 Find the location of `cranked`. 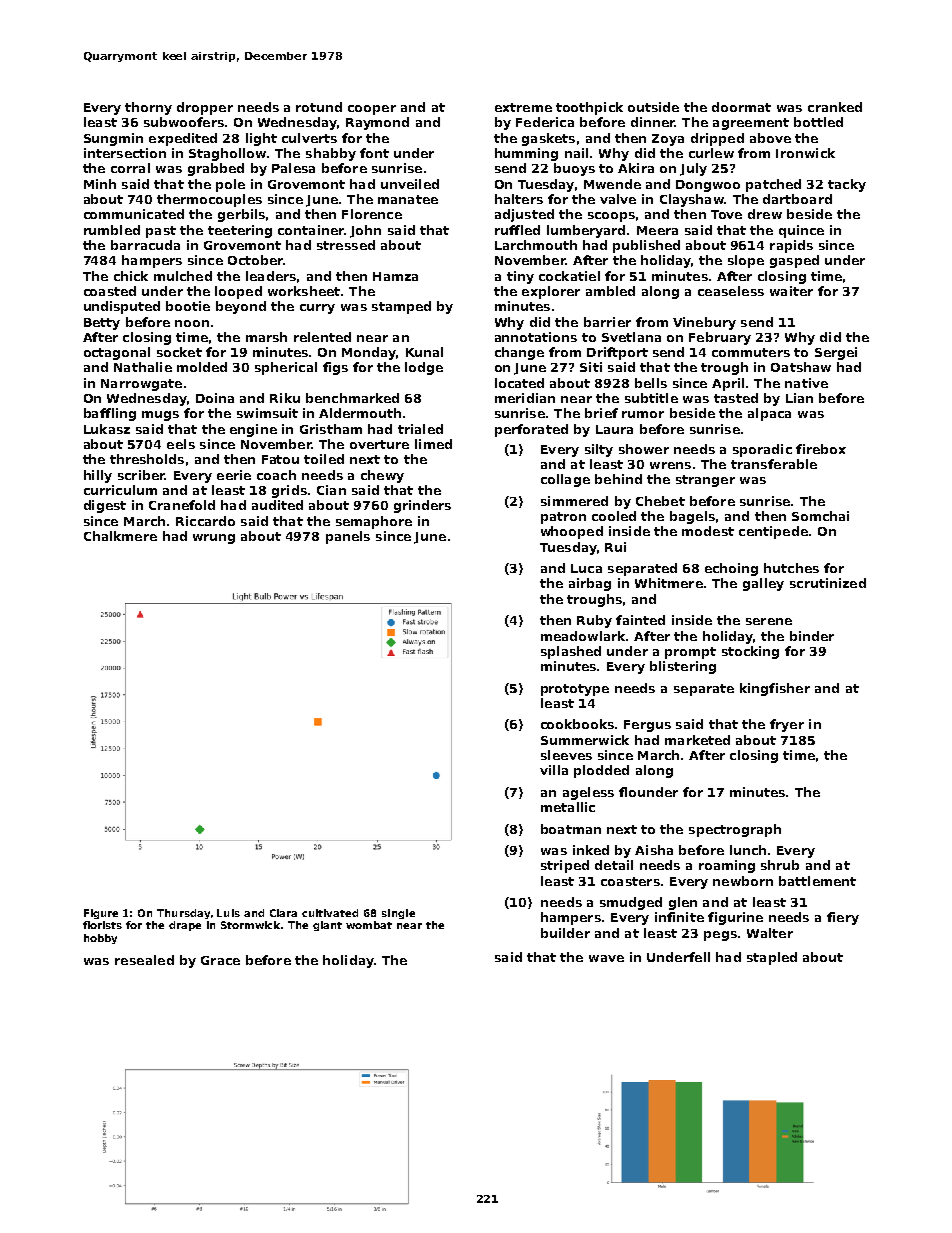

cranked is located at coordinates (835, 107).
